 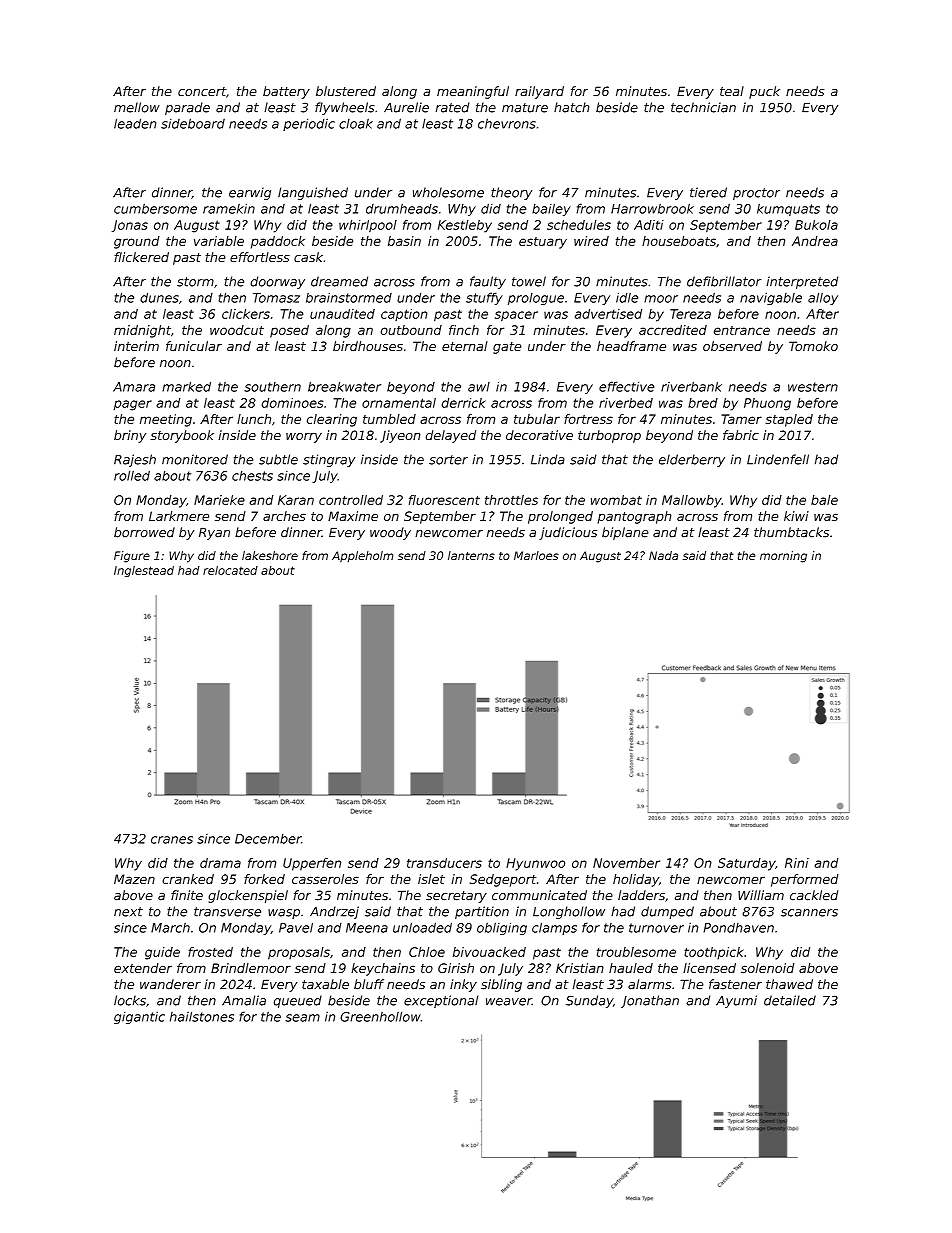 What do you see at coordinates (444, 863) in the screenshot?
I see `transducers` at bounding box center [444, 863].
